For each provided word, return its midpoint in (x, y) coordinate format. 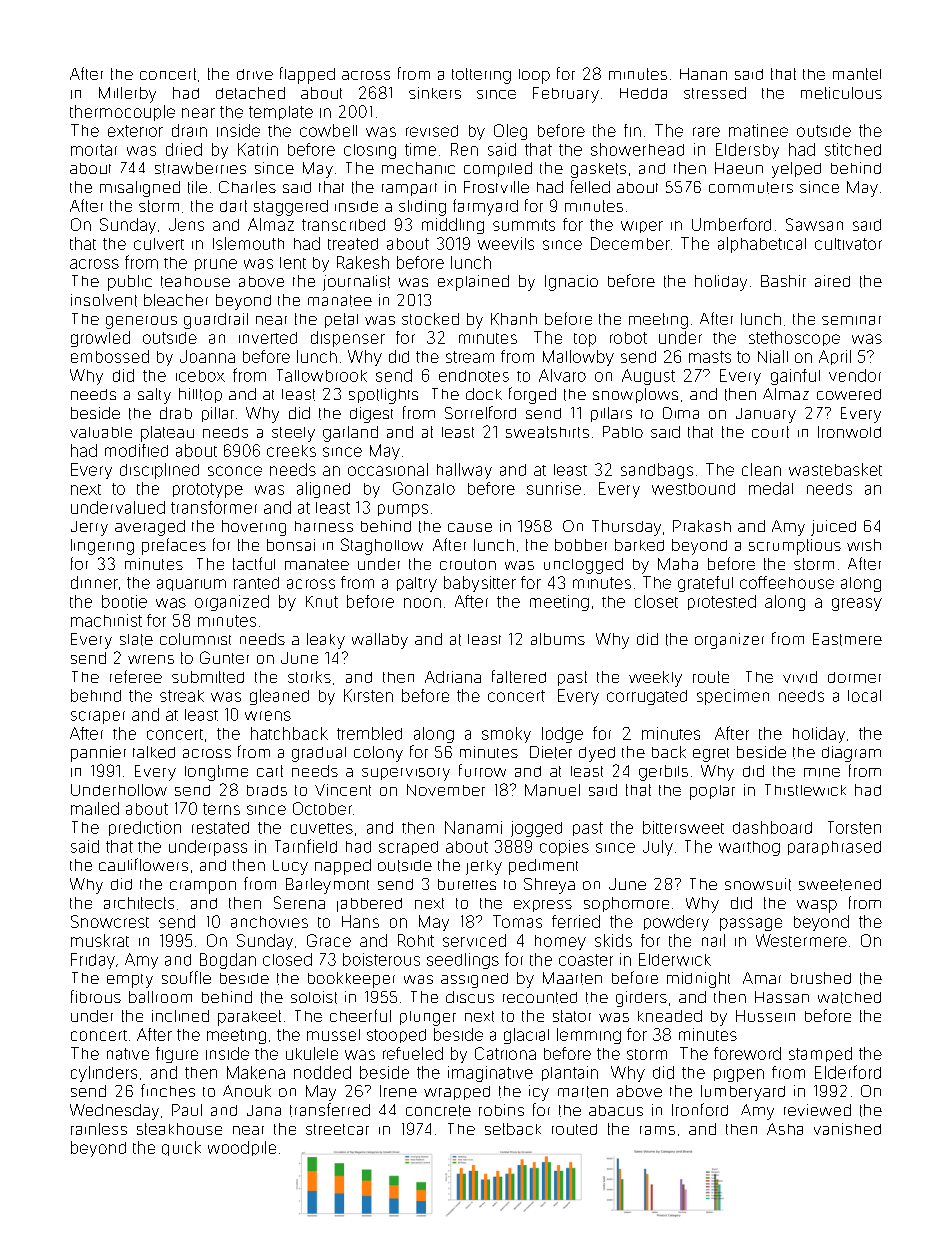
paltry (417, 584)
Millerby (127, 95)
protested (722, 602)
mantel (857, 74)
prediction (145, 828)
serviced (474, 940)
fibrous (96, 996)
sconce (235, 471)
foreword (747, 1053)
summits (524, 225)
